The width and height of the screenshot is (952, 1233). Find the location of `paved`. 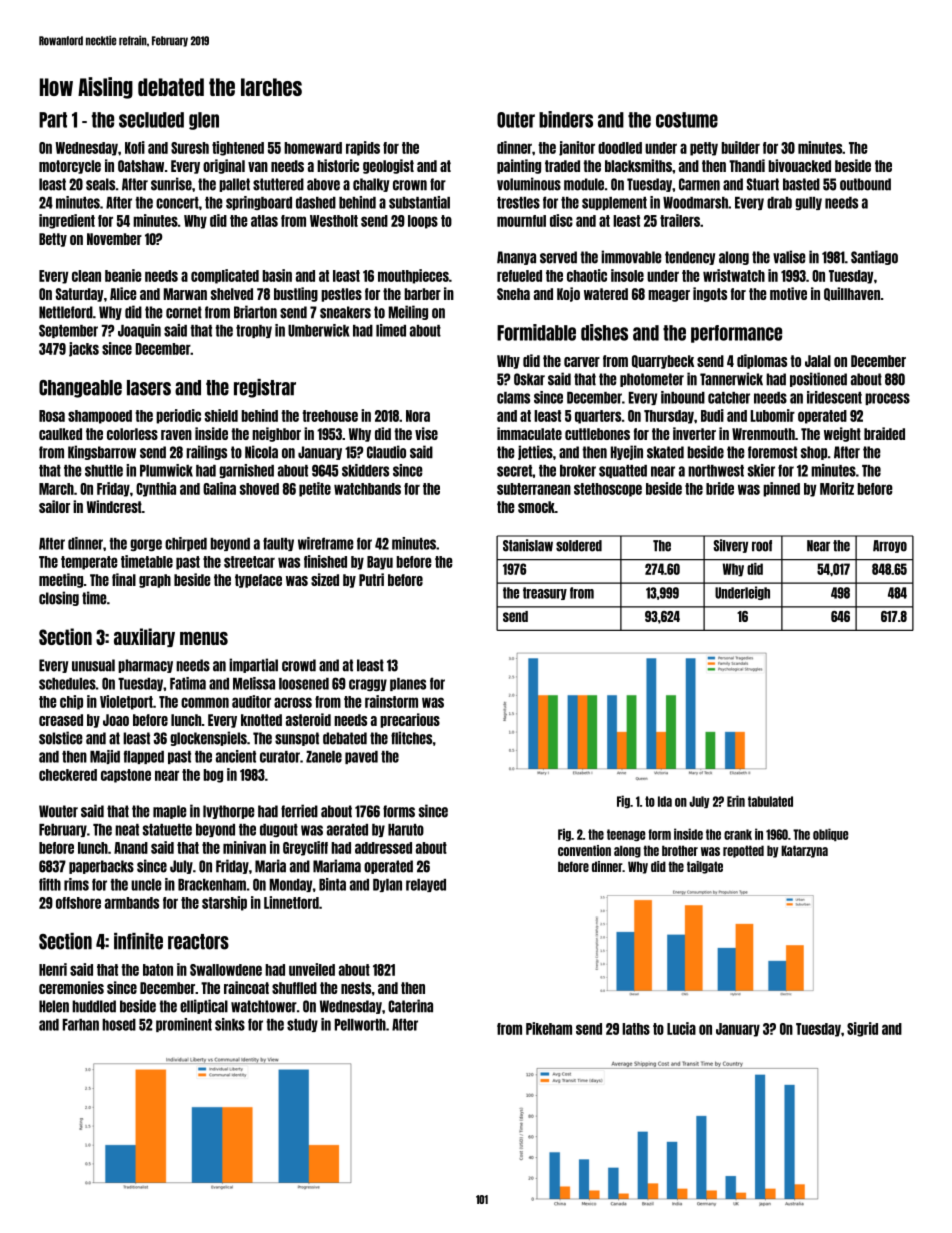

paved is located at coordinates (361, 757).
